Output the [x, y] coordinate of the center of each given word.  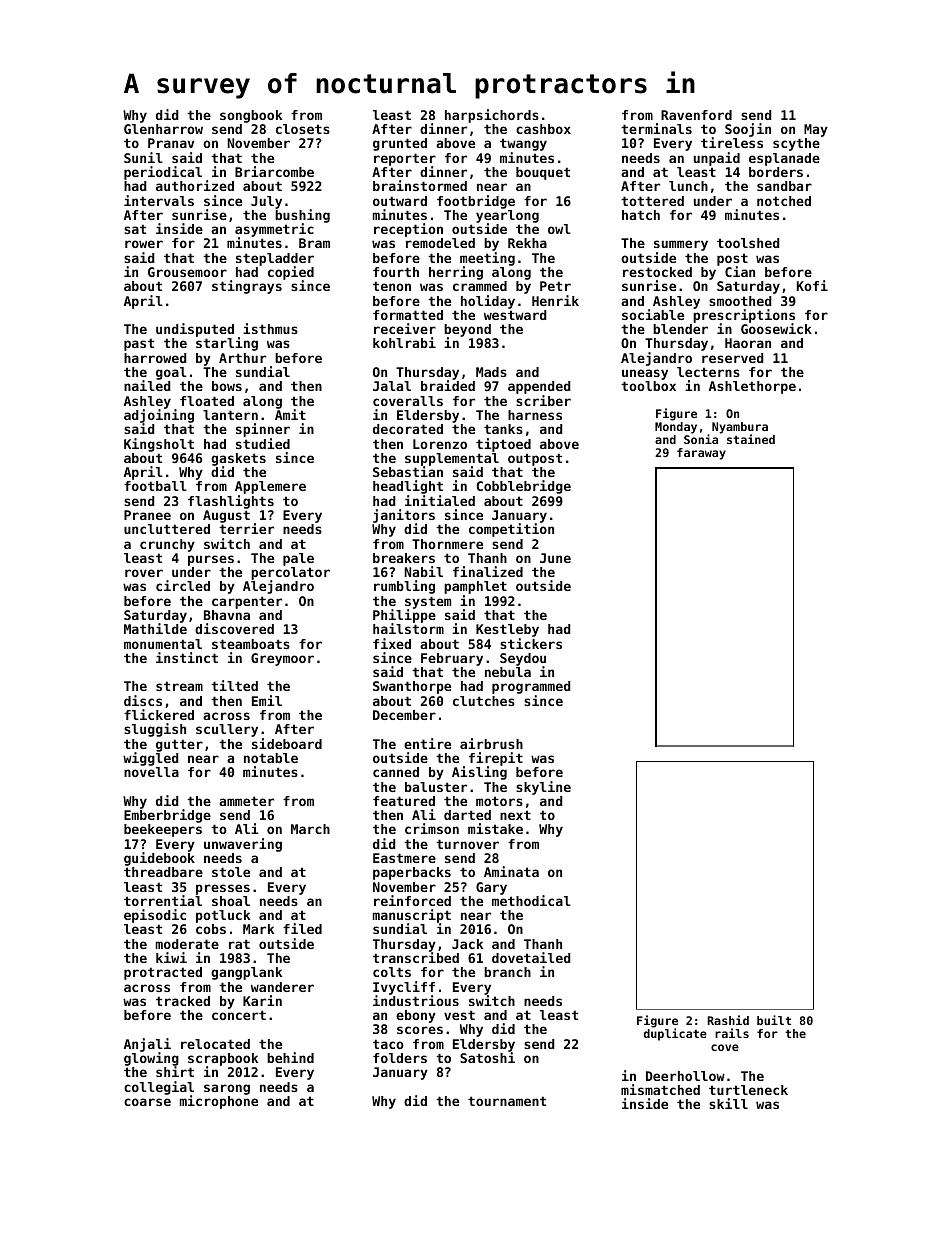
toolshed [748, 243]
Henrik [555, 300]
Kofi [812, 285]
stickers [531, 643]
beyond [467, 331]
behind [290, 1057]
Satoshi [487, 1057]
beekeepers [163, 830]
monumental [163, 644]
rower [144, 244]
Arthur [242, 358]
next [515, 815]
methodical [531, 900]
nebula [508, 672]
